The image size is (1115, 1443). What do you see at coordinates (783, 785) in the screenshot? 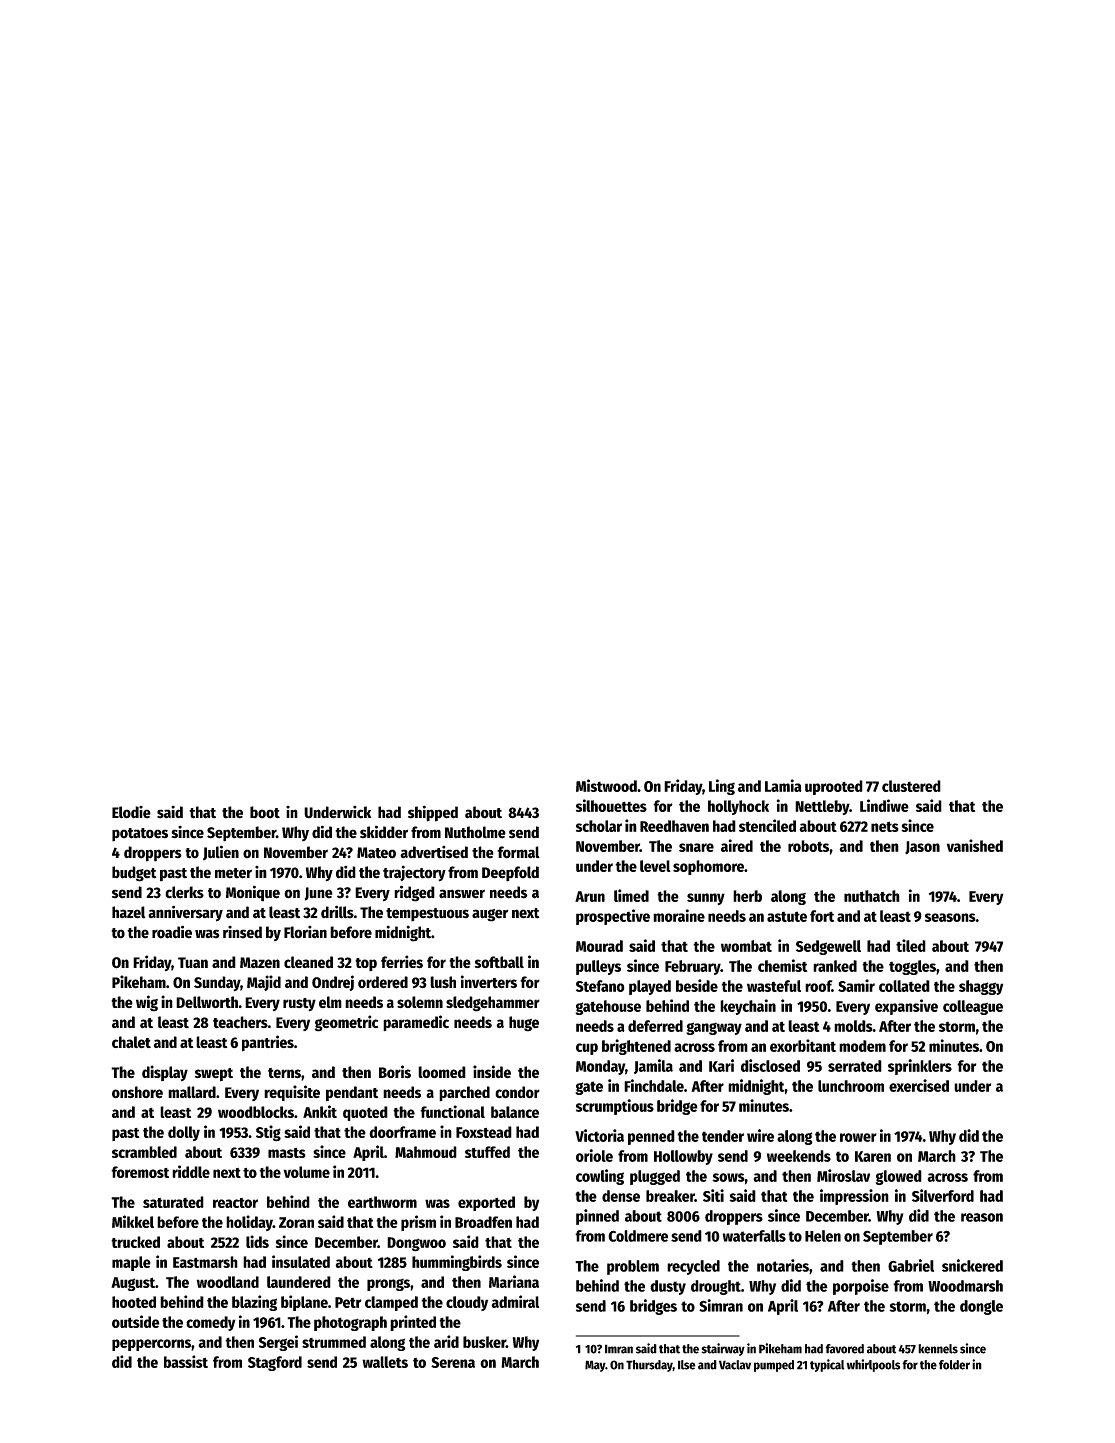
I see `Lamia` at bounding box center [783, 785].
